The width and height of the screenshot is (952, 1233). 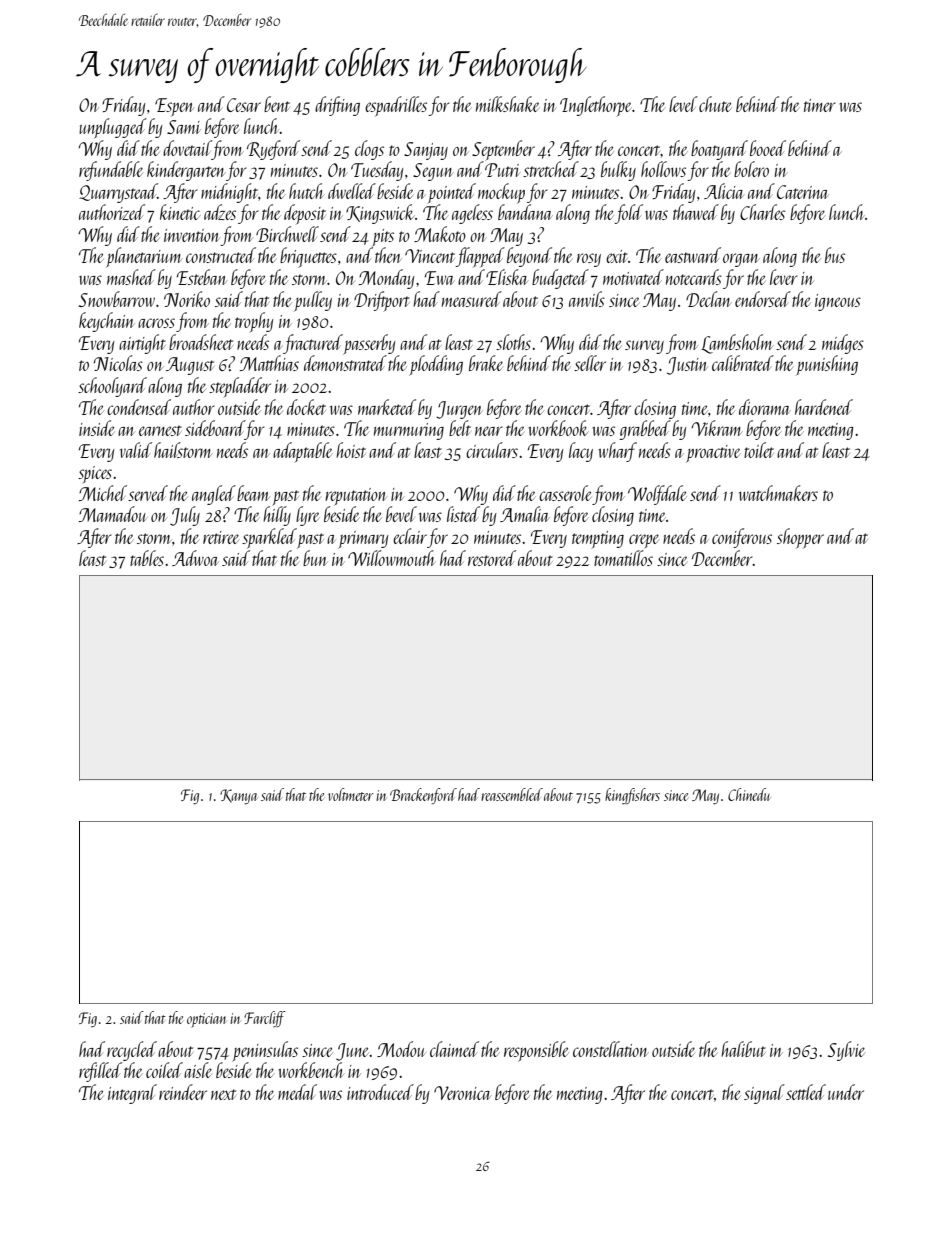 What do you see at coordinates (590, 363) in the screenshot?
I see `seller` at bounding box center [590, 363].
